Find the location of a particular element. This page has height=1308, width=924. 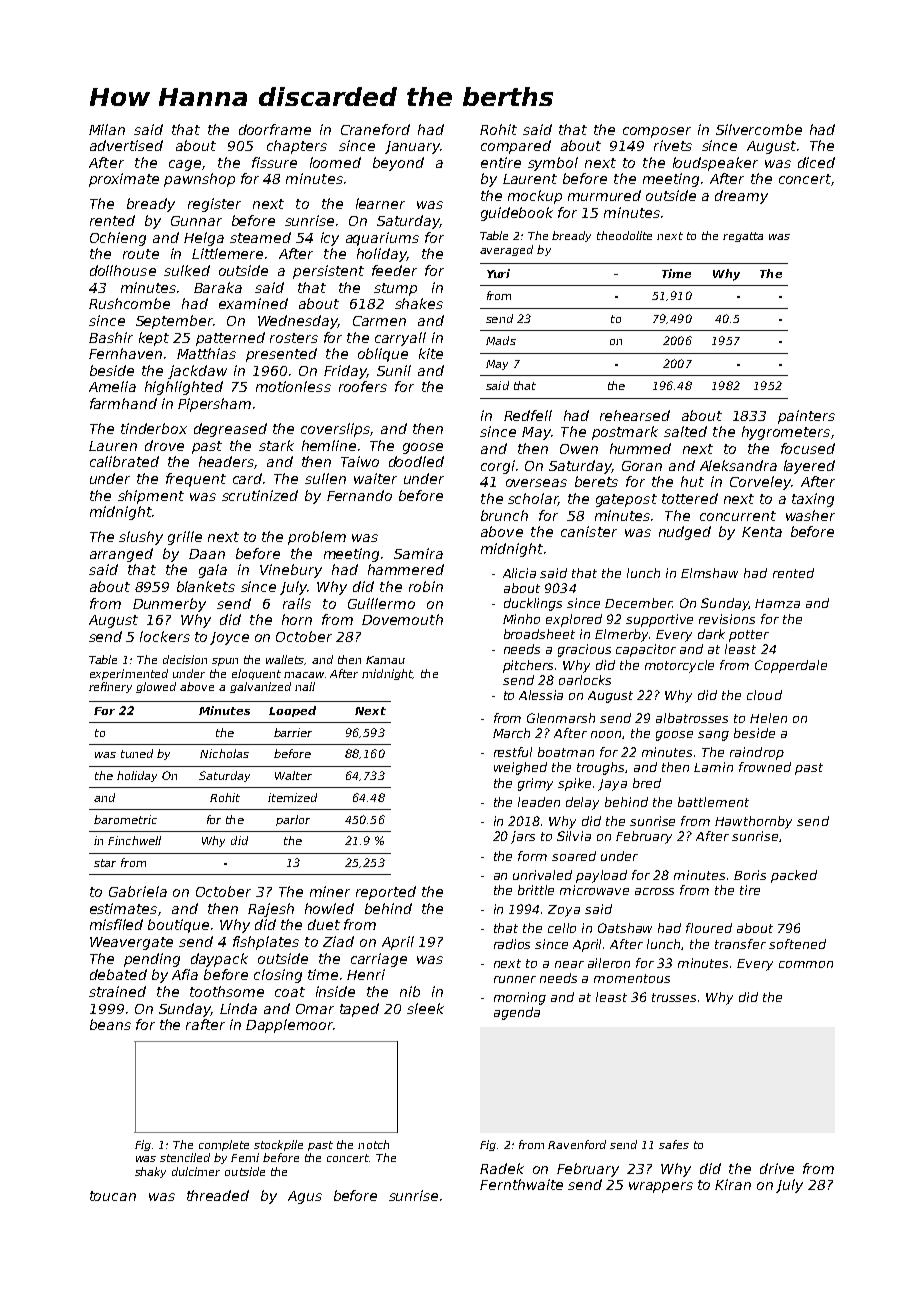

register is located at coordinates (214, 205).
